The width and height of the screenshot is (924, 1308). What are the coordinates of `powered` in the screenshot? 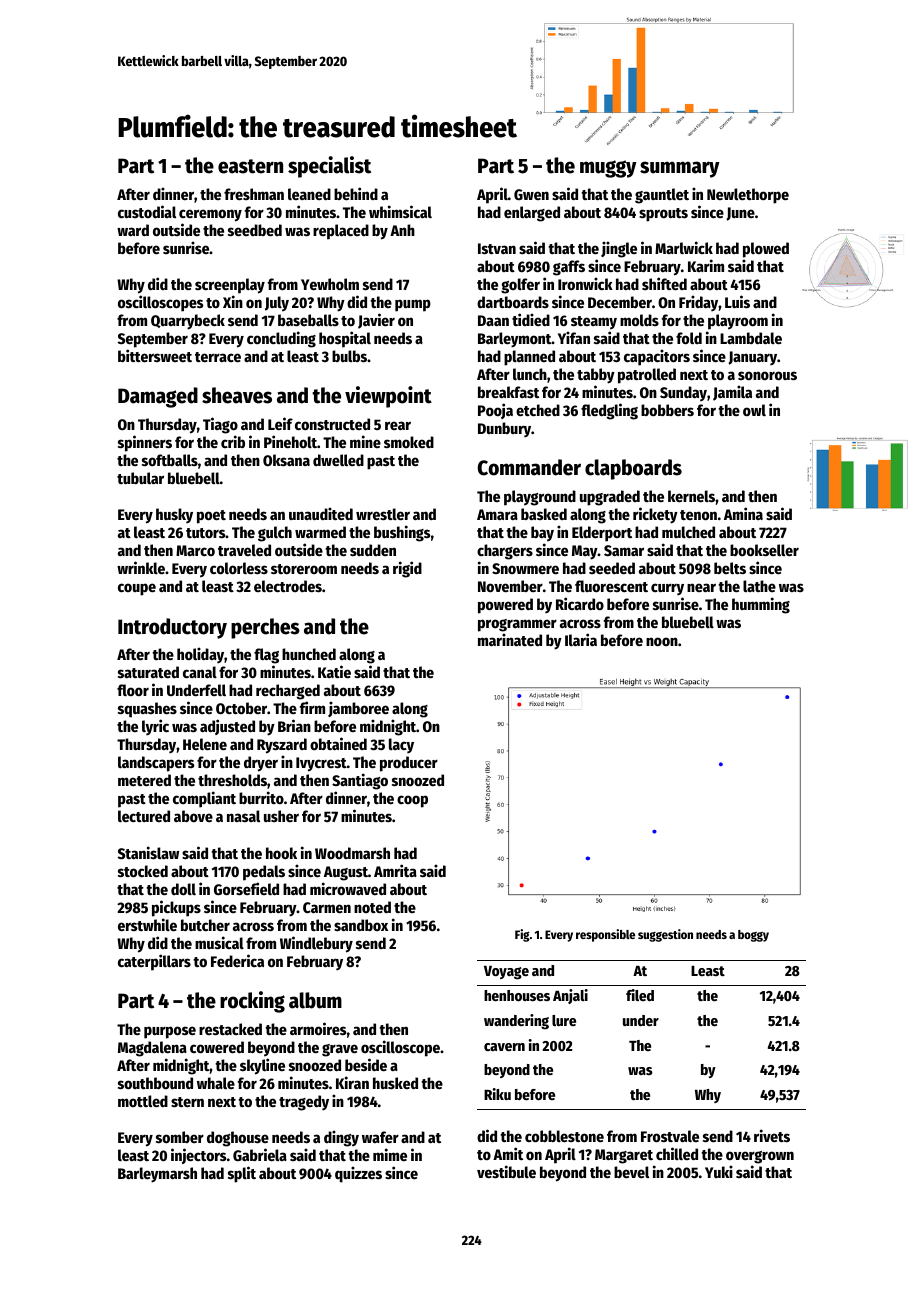 It's located at (505, 606).
